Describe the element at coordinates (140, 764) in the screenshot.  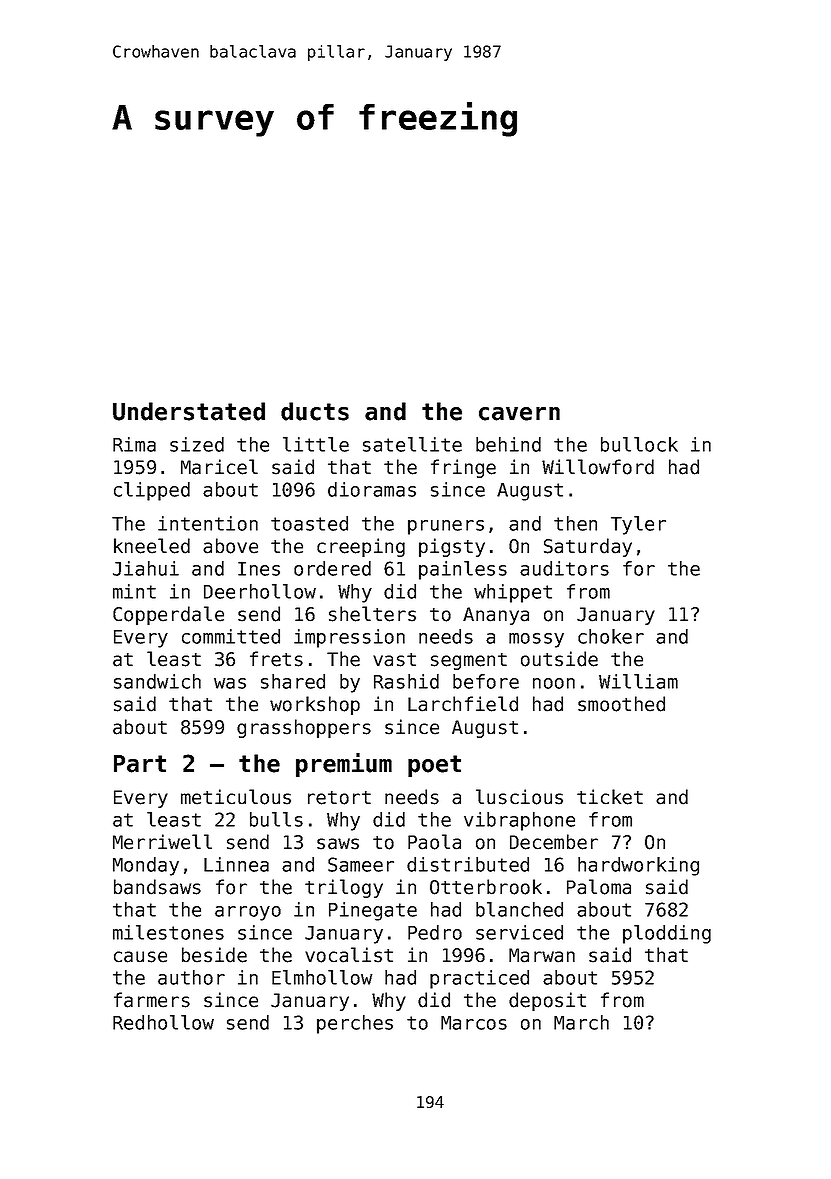
I see `Part` at that location.
